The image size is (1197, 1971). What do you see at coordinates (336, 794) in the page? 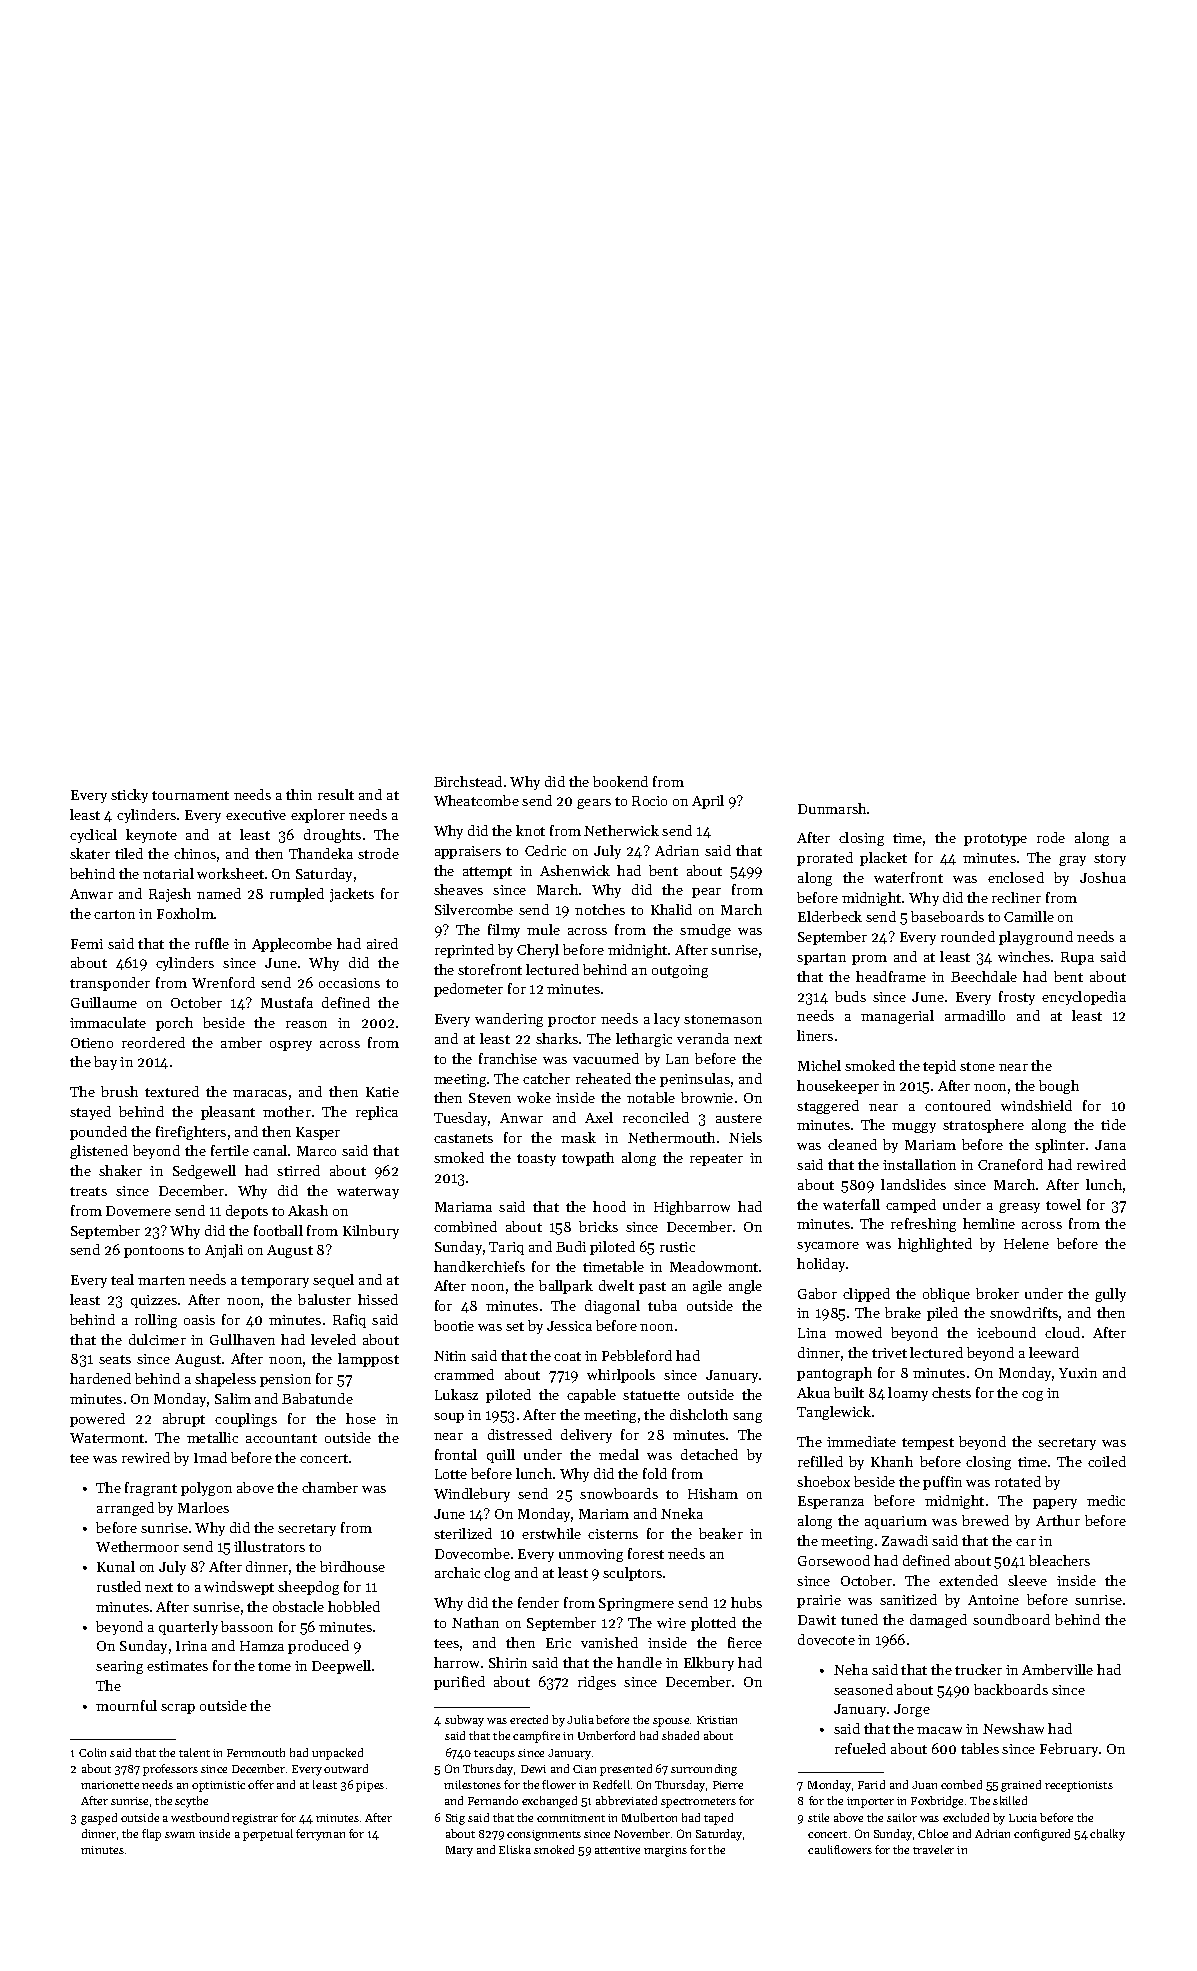
I see `result` at bounding box center [336, 794].
